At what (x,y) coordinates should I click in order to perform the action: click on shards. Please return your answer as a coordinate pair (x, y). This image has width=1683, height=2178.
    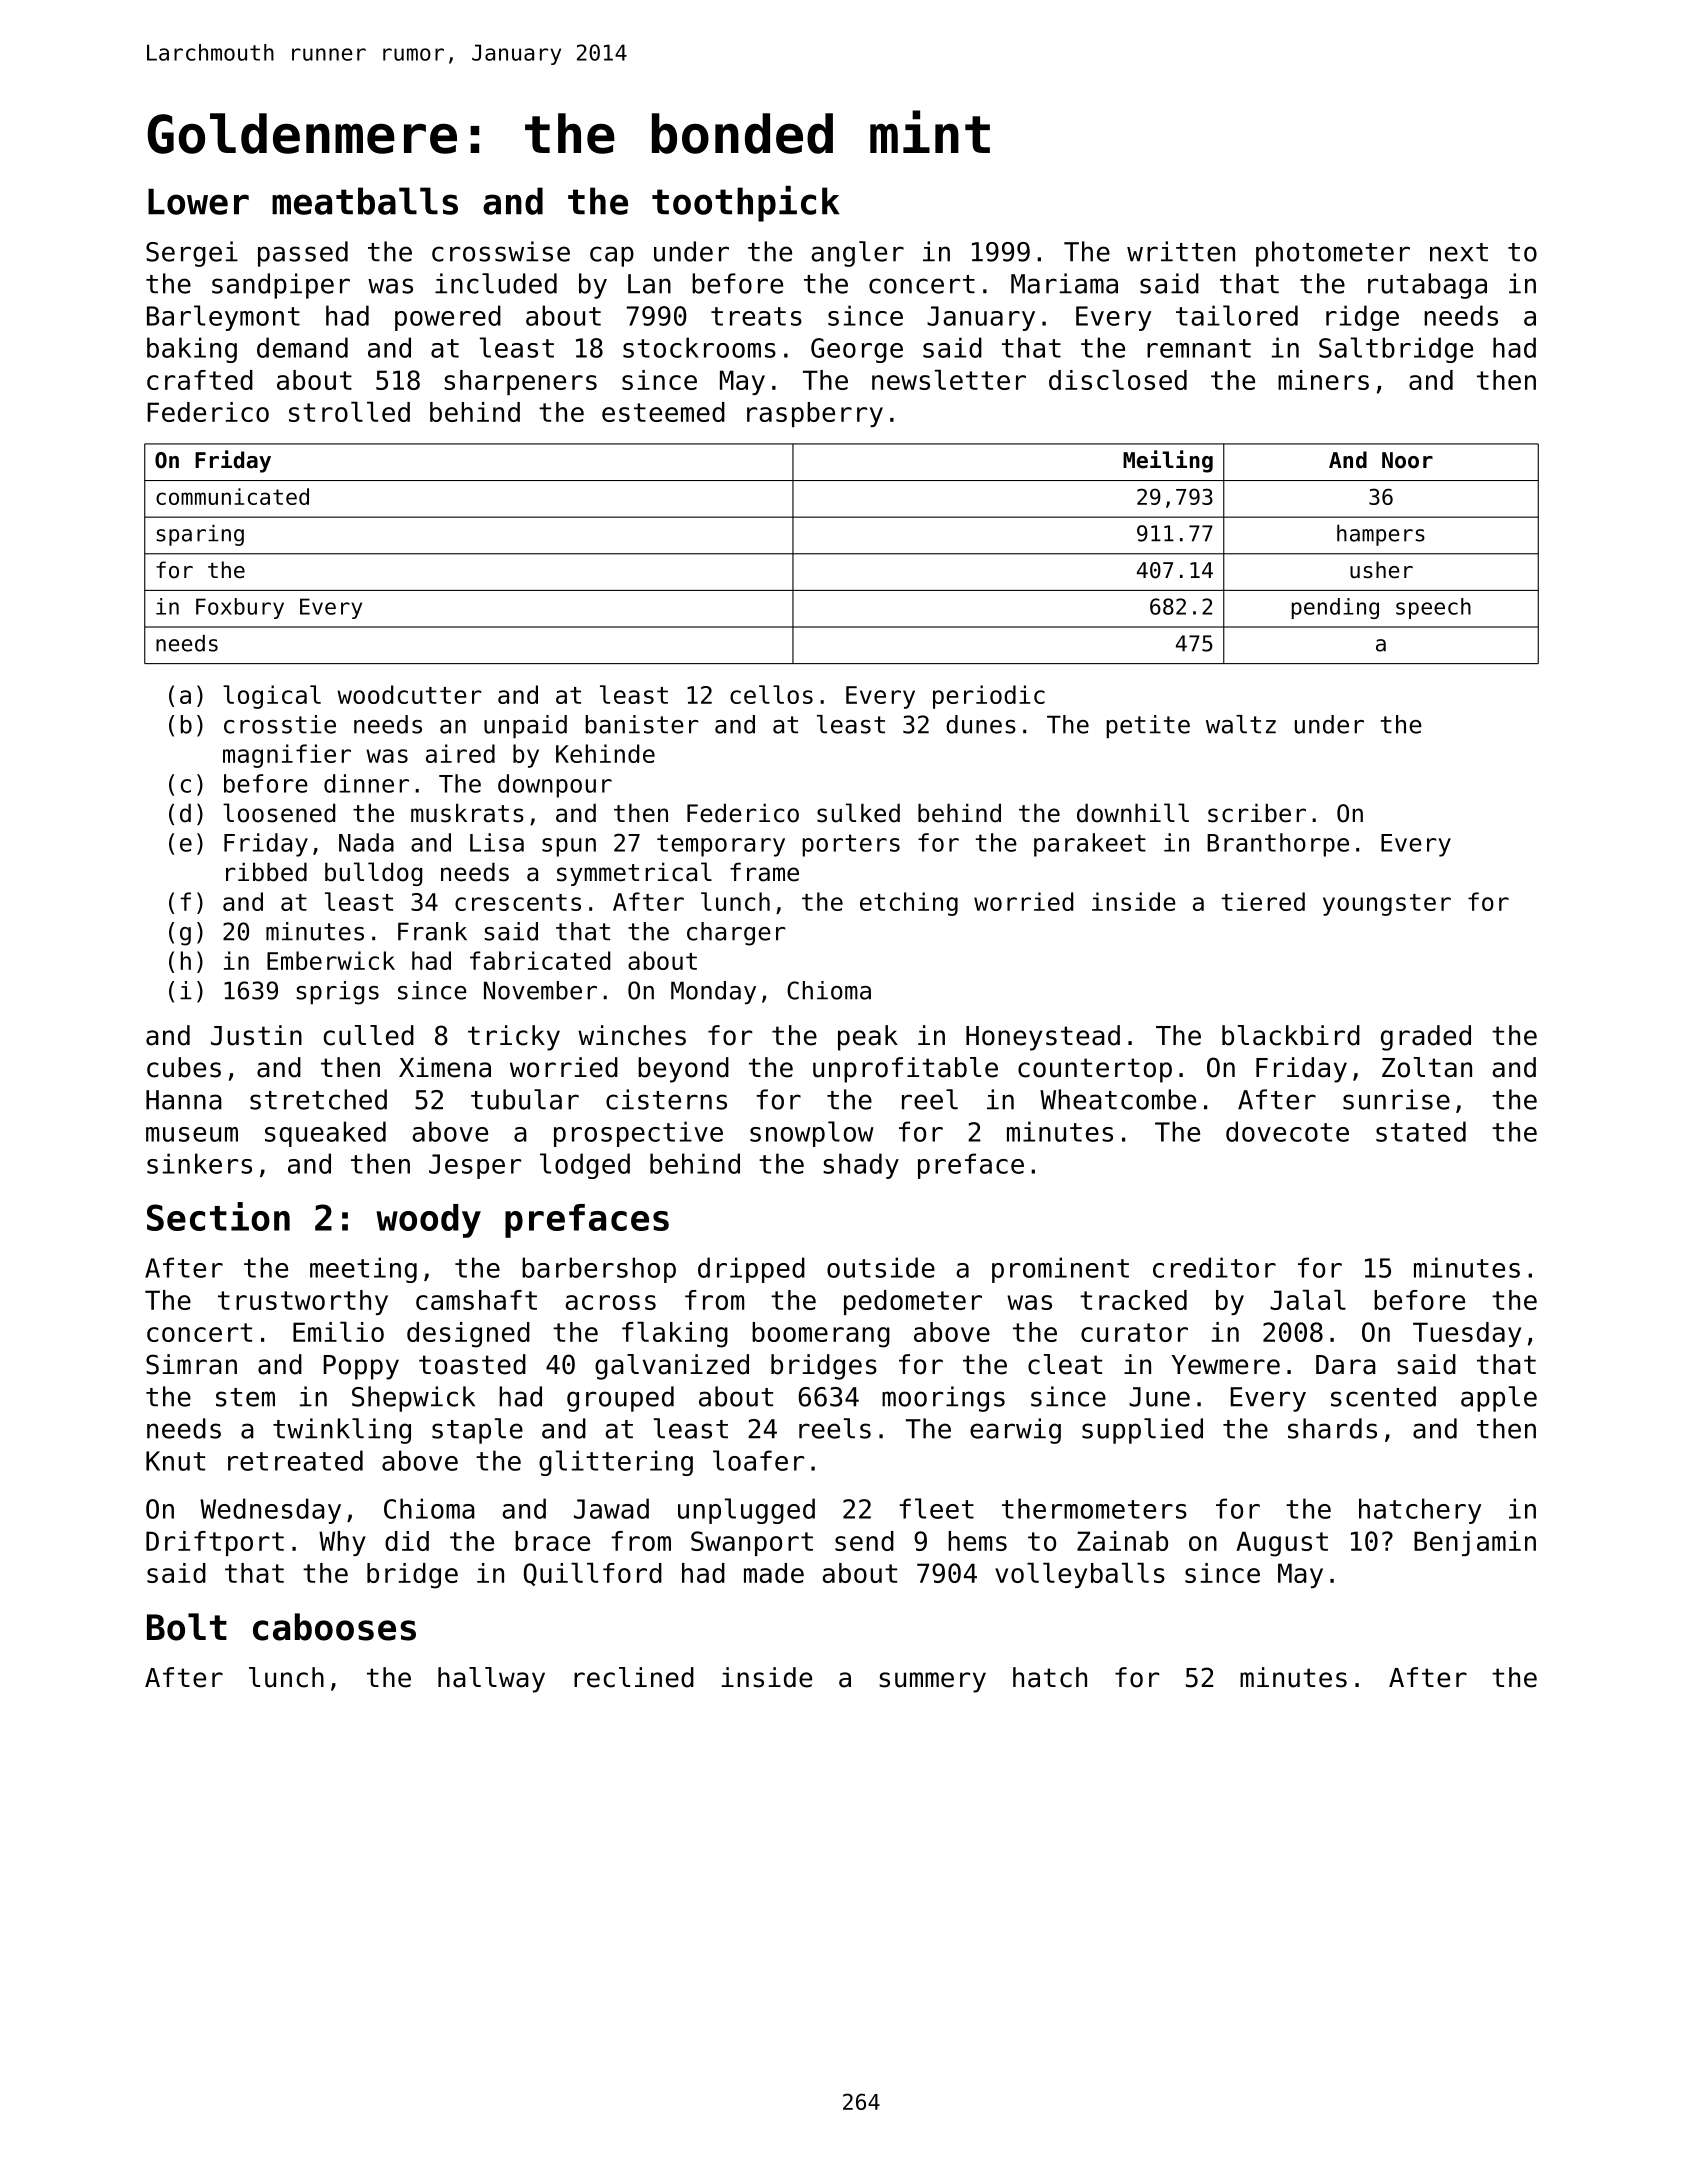
    Looking at the image, I should click on (1332, 1428).
